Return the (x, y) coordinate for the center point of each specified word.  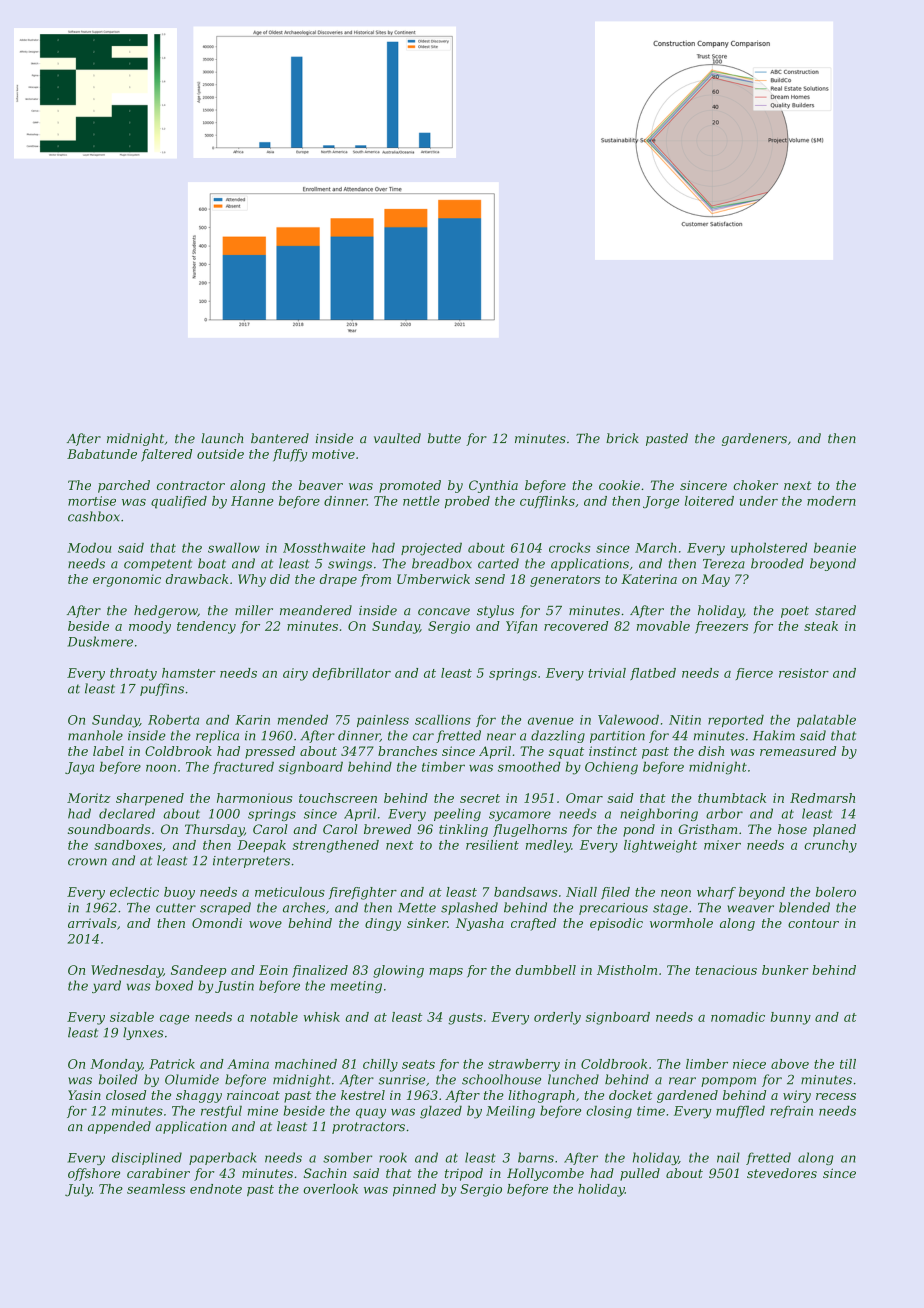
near (501, 737)
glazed (441, 1112)
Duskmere (100, 641)
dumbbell (546, 970)
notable (274, 1017)
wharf (716, 893)
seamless (156, 1189)
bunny (791, 1018)
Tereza (724, 564)
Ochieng (611, 768)
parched (124, 486)
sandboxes (128, 845)
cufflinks (547, 502)
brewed (387, 829)
